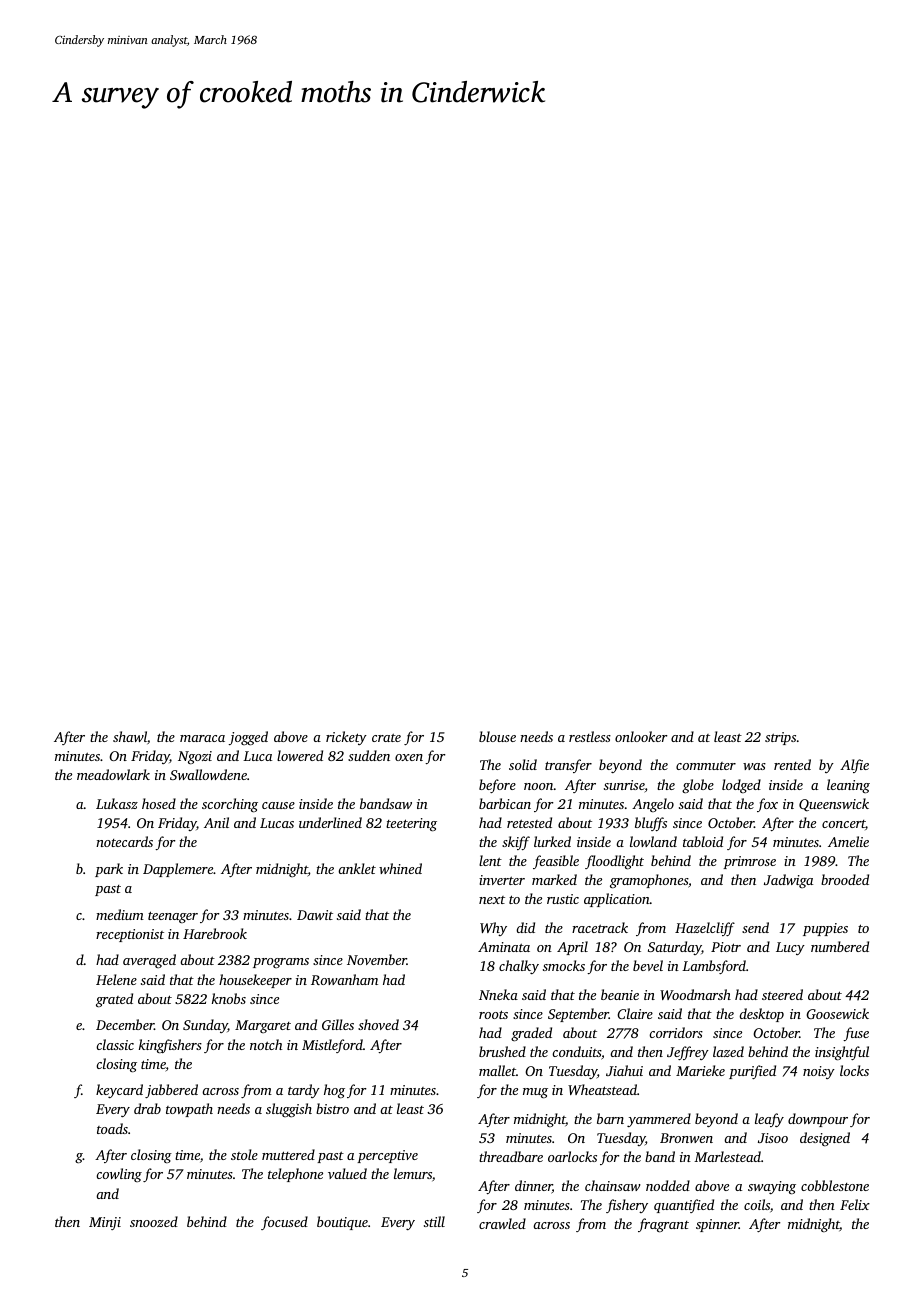 The width and height of the page is (924, 1308). Describe the element at coordinates (357, 868) in the page. I see `anklet` at that location.
